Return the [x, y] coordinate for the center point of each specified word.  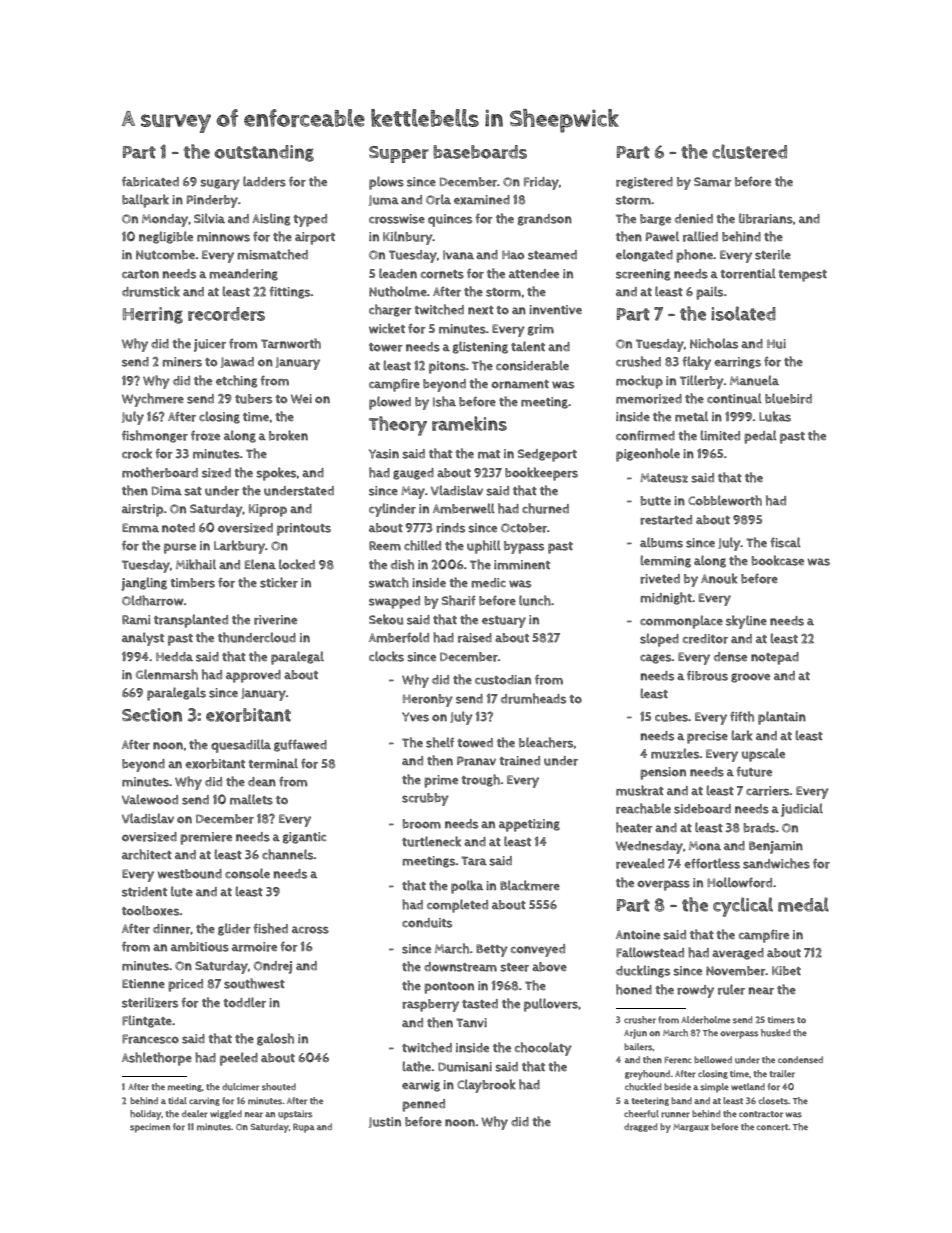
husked [775, 1033]
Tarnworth [291, 343]
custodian [503, 680]
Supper [399, 154]
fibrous [707, 675]
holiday [146, 1115]
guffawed [300, 745]
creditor [705, 639]
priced [185, 985]
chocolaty [543, 1049]
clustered [749, 151]
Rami [136, 620]
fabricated [150, 181]
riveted [660, 579]
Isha [444, 401]
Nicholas [714, 343]
